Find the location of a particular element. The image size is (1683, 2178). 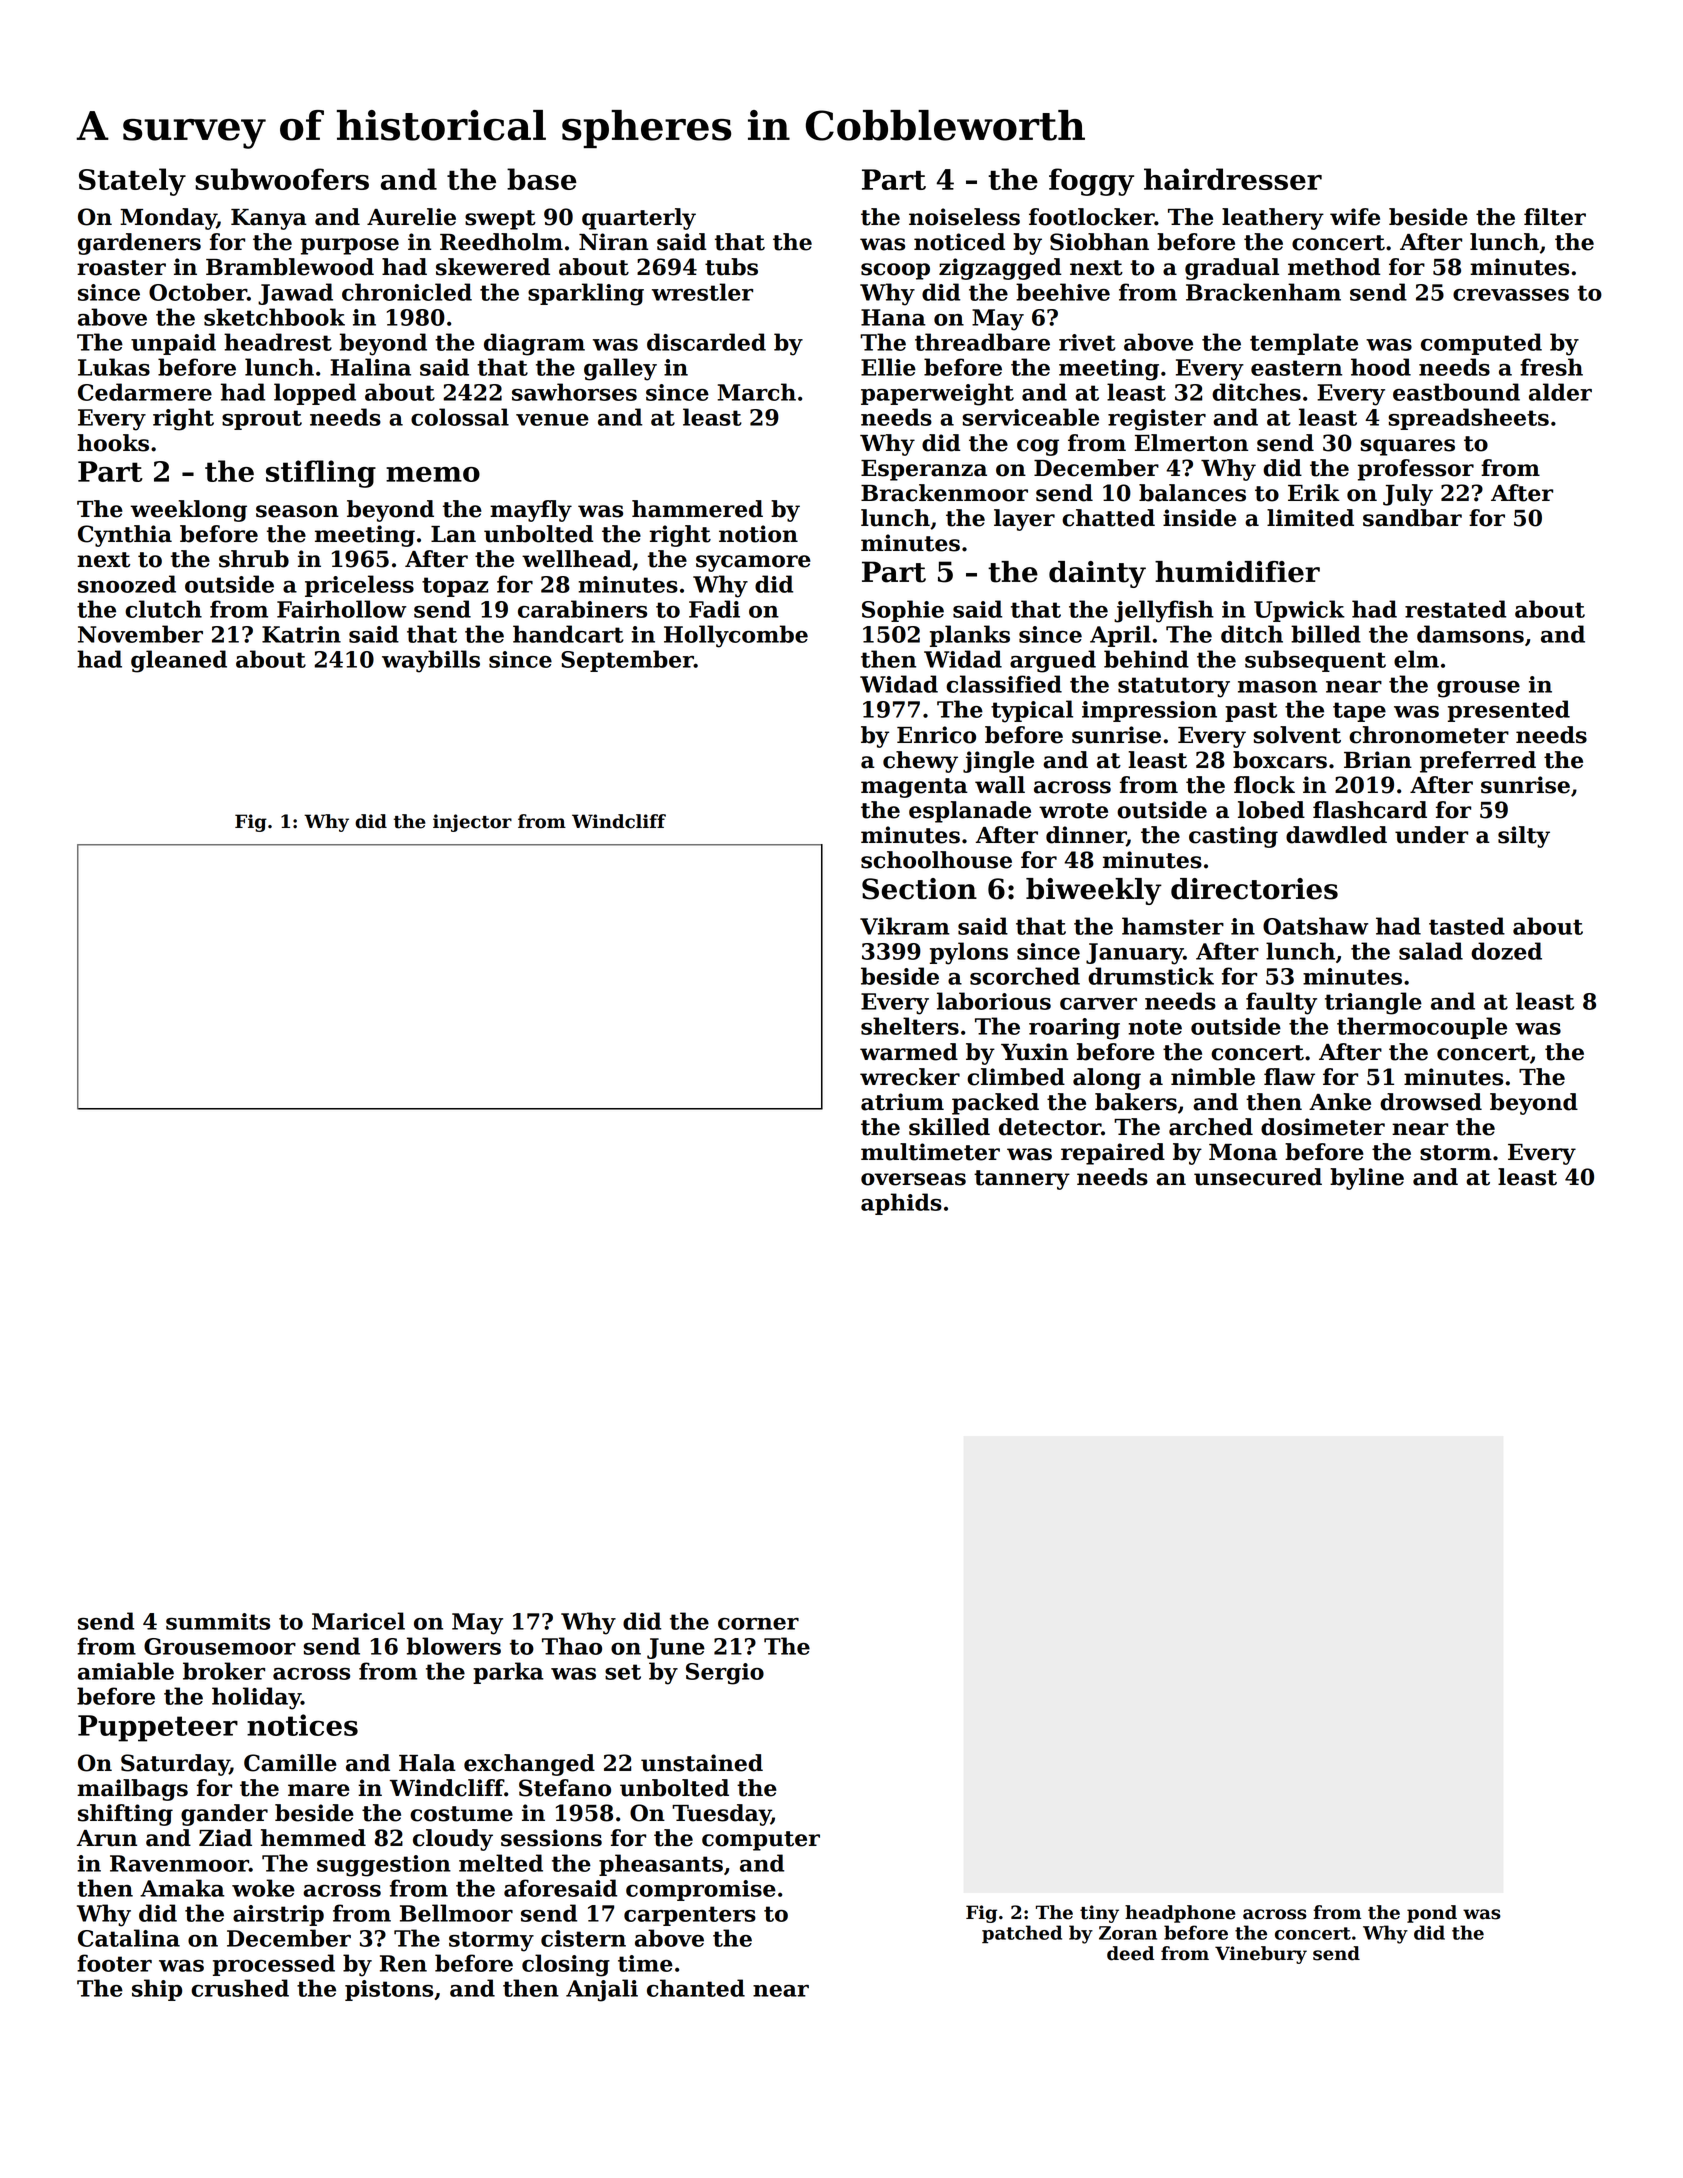

summits is located at coordinates (218, 1621).
